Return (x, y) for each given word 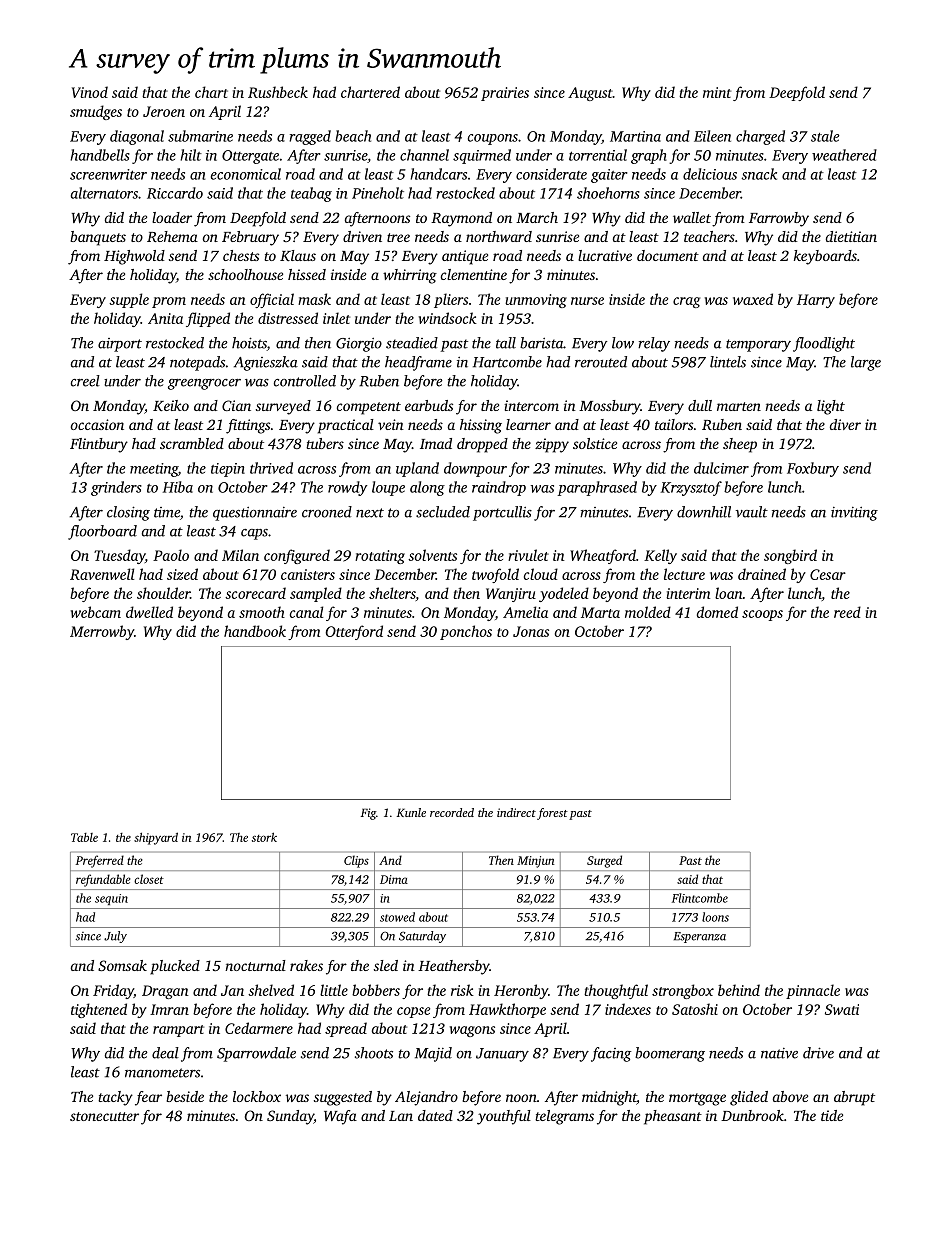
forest (552, 814)
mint (717, 92)
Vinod (90, 92)
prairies (505, 94)
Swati (842, 1009)
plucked (175, 967)
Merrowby (102, 632)
